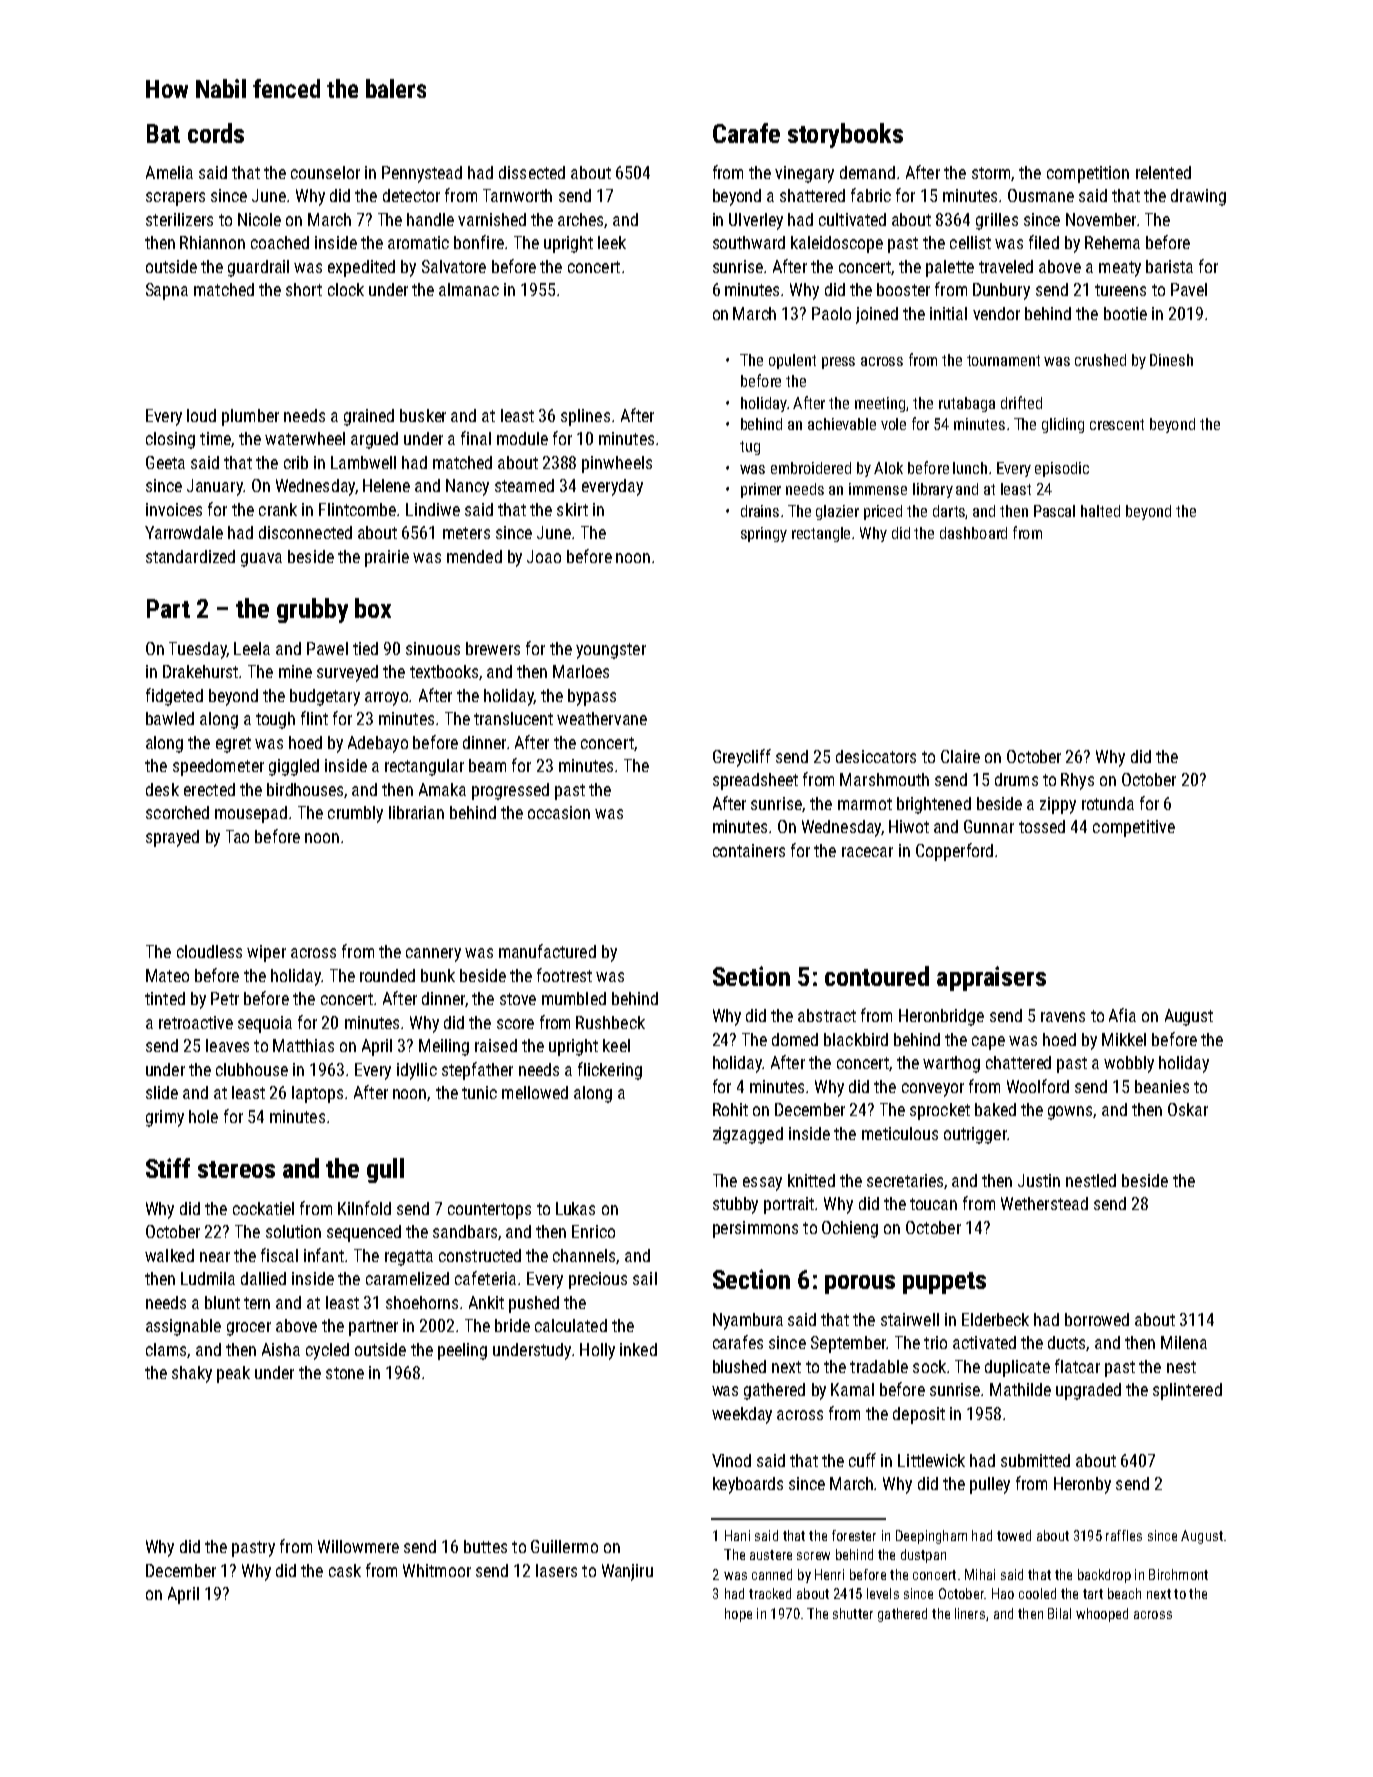  What do you see at coordinates (485, 1546) in the screenshot?
I see `buttes` at bounding box center [485, 1546].
